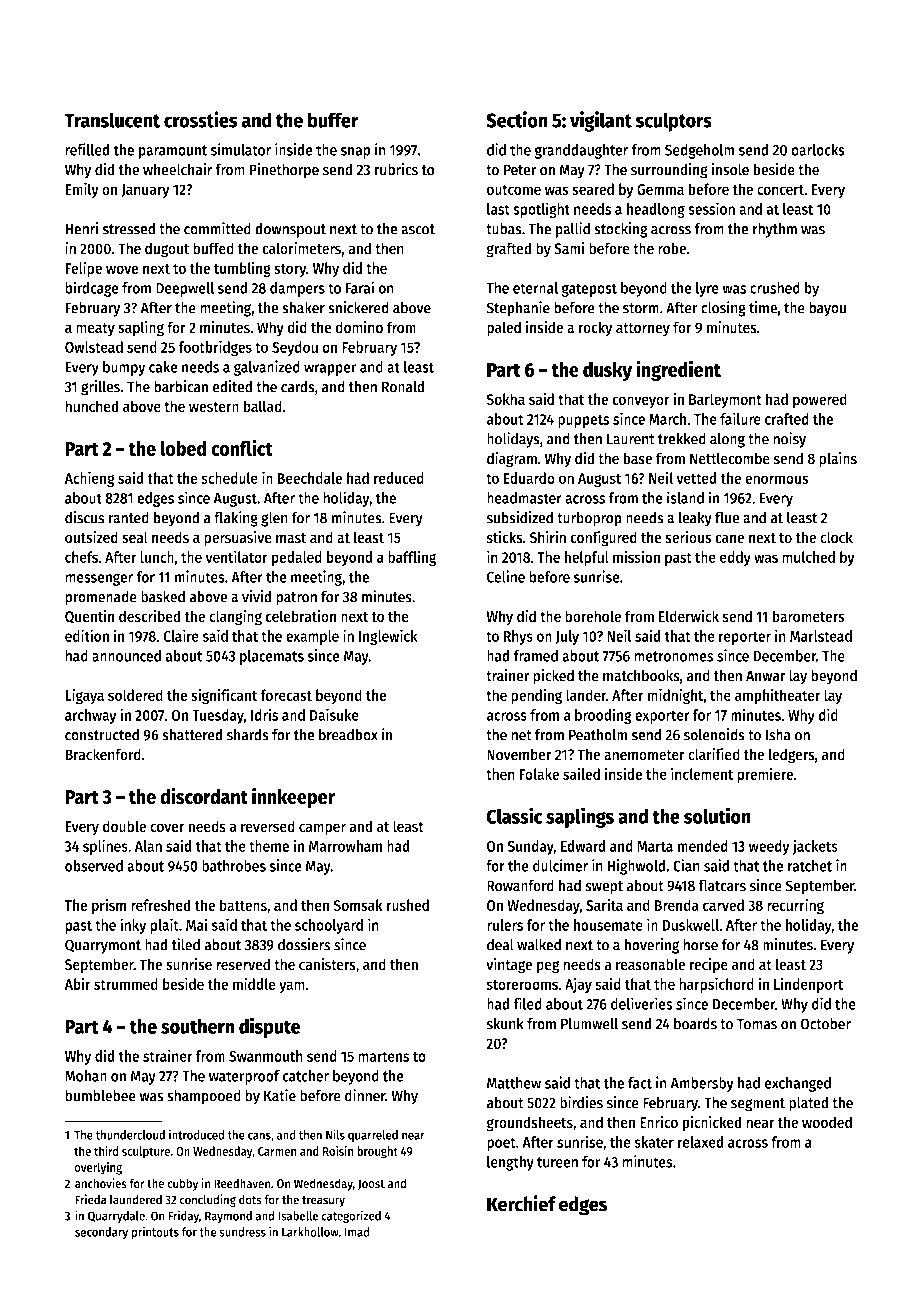 This document has width=924, height=1314. I want to click on Sami, so click(569, 248).
